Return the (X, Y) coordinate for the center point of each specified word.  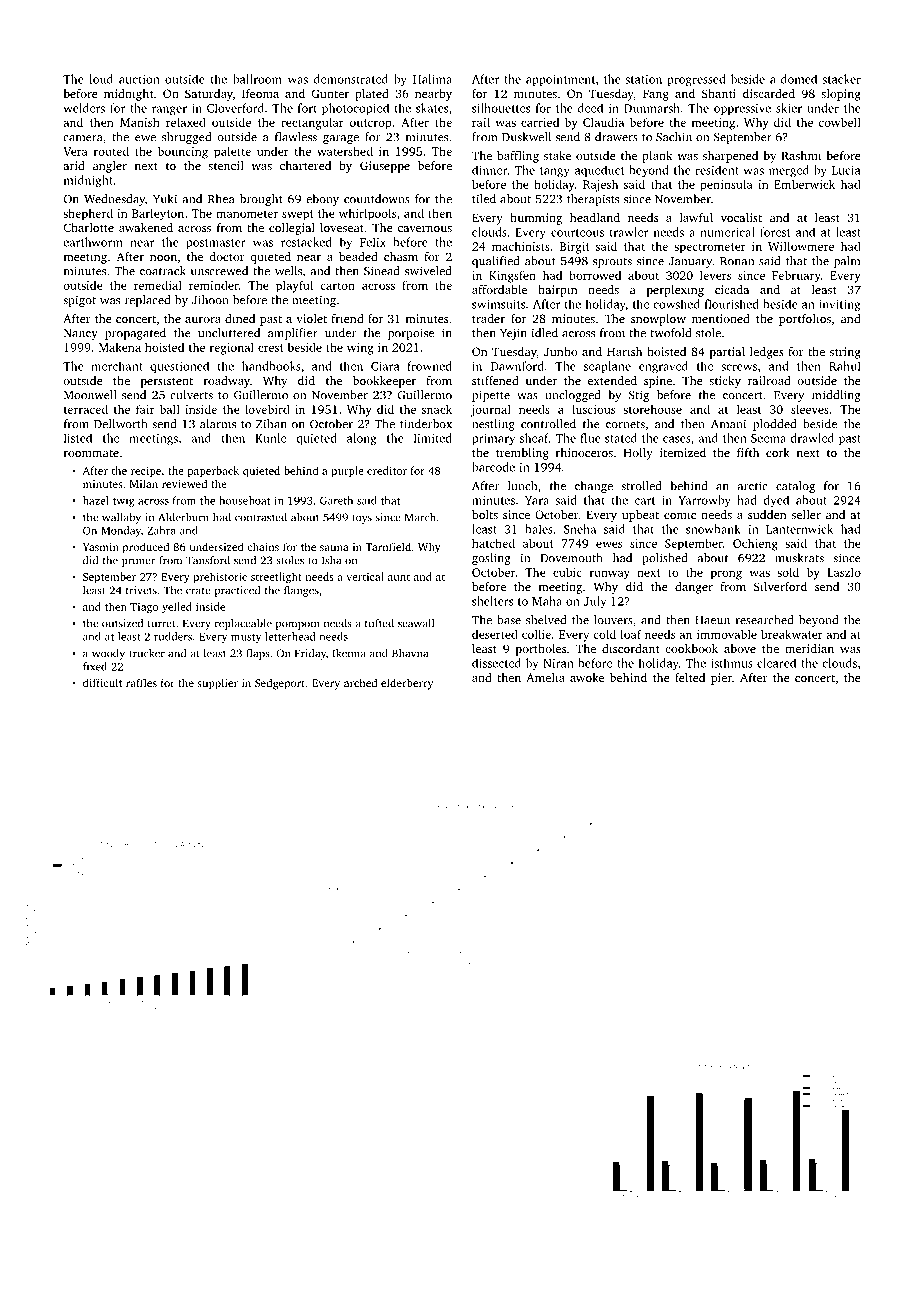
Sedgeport (280, 684)
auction (139, 79)
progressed (696, 80)
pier (721, 679)
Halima (432, 79)
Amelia (545, 677)
